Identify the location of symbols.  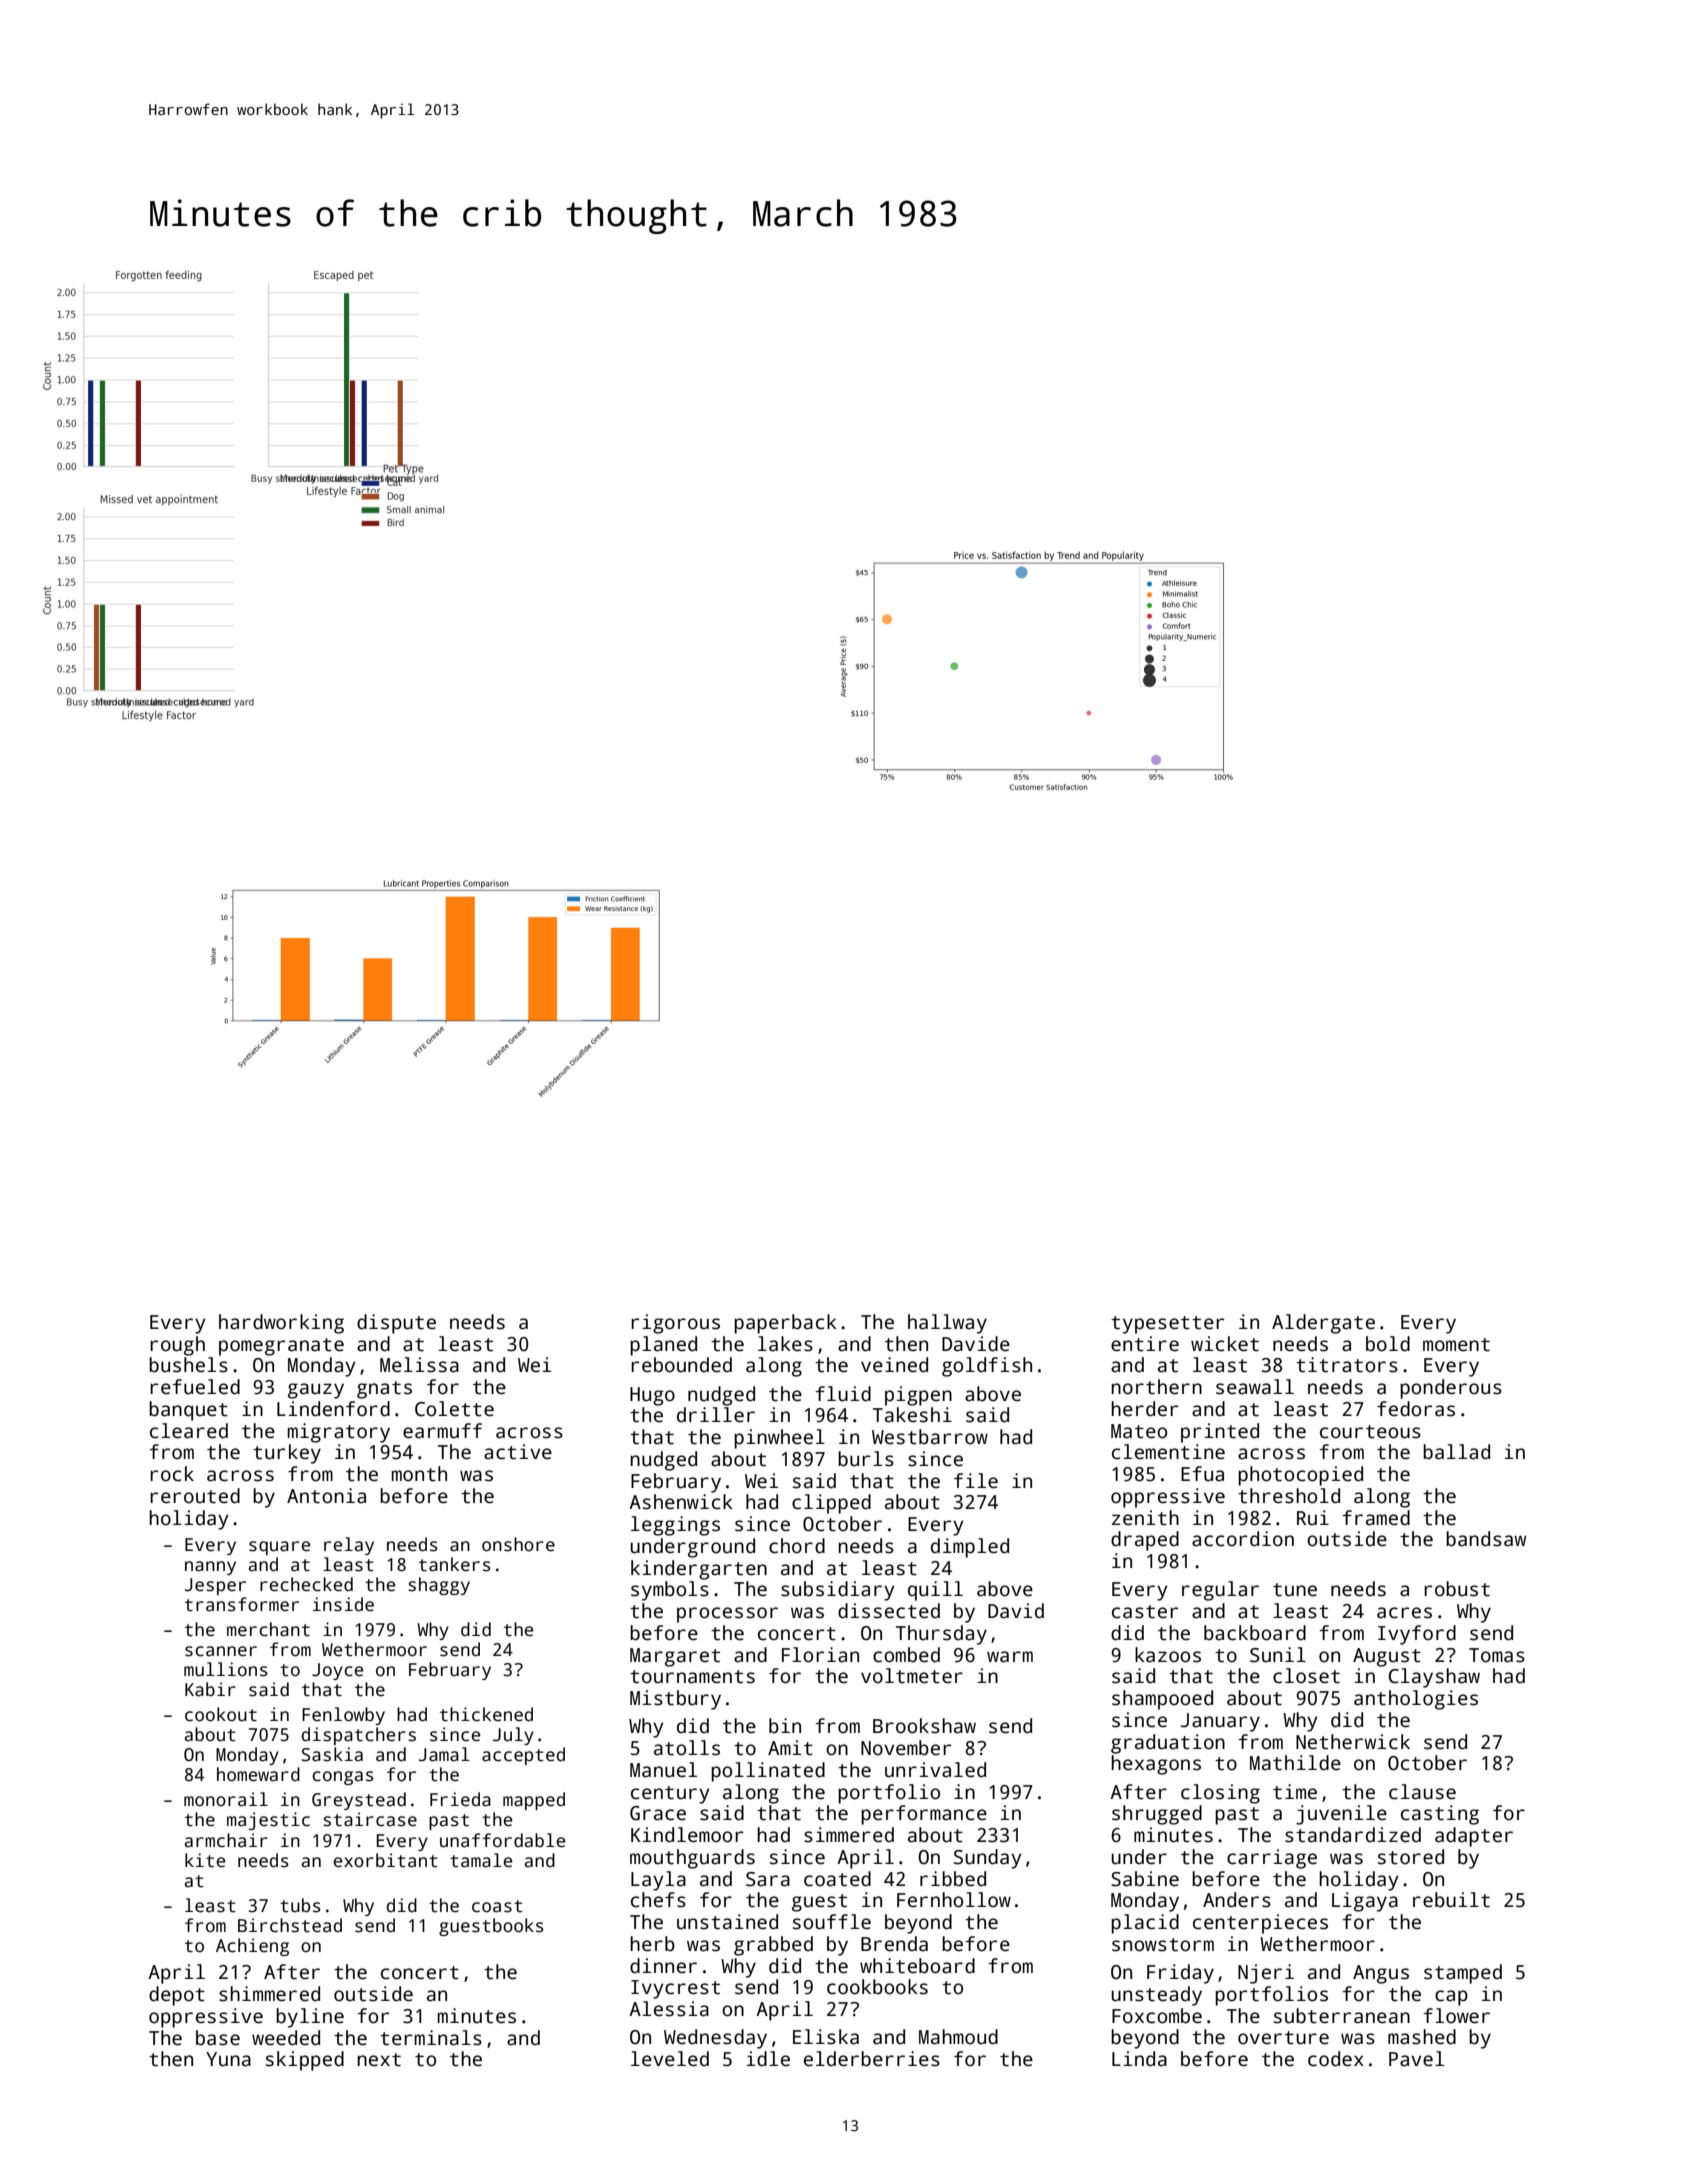
(670, 1591).
